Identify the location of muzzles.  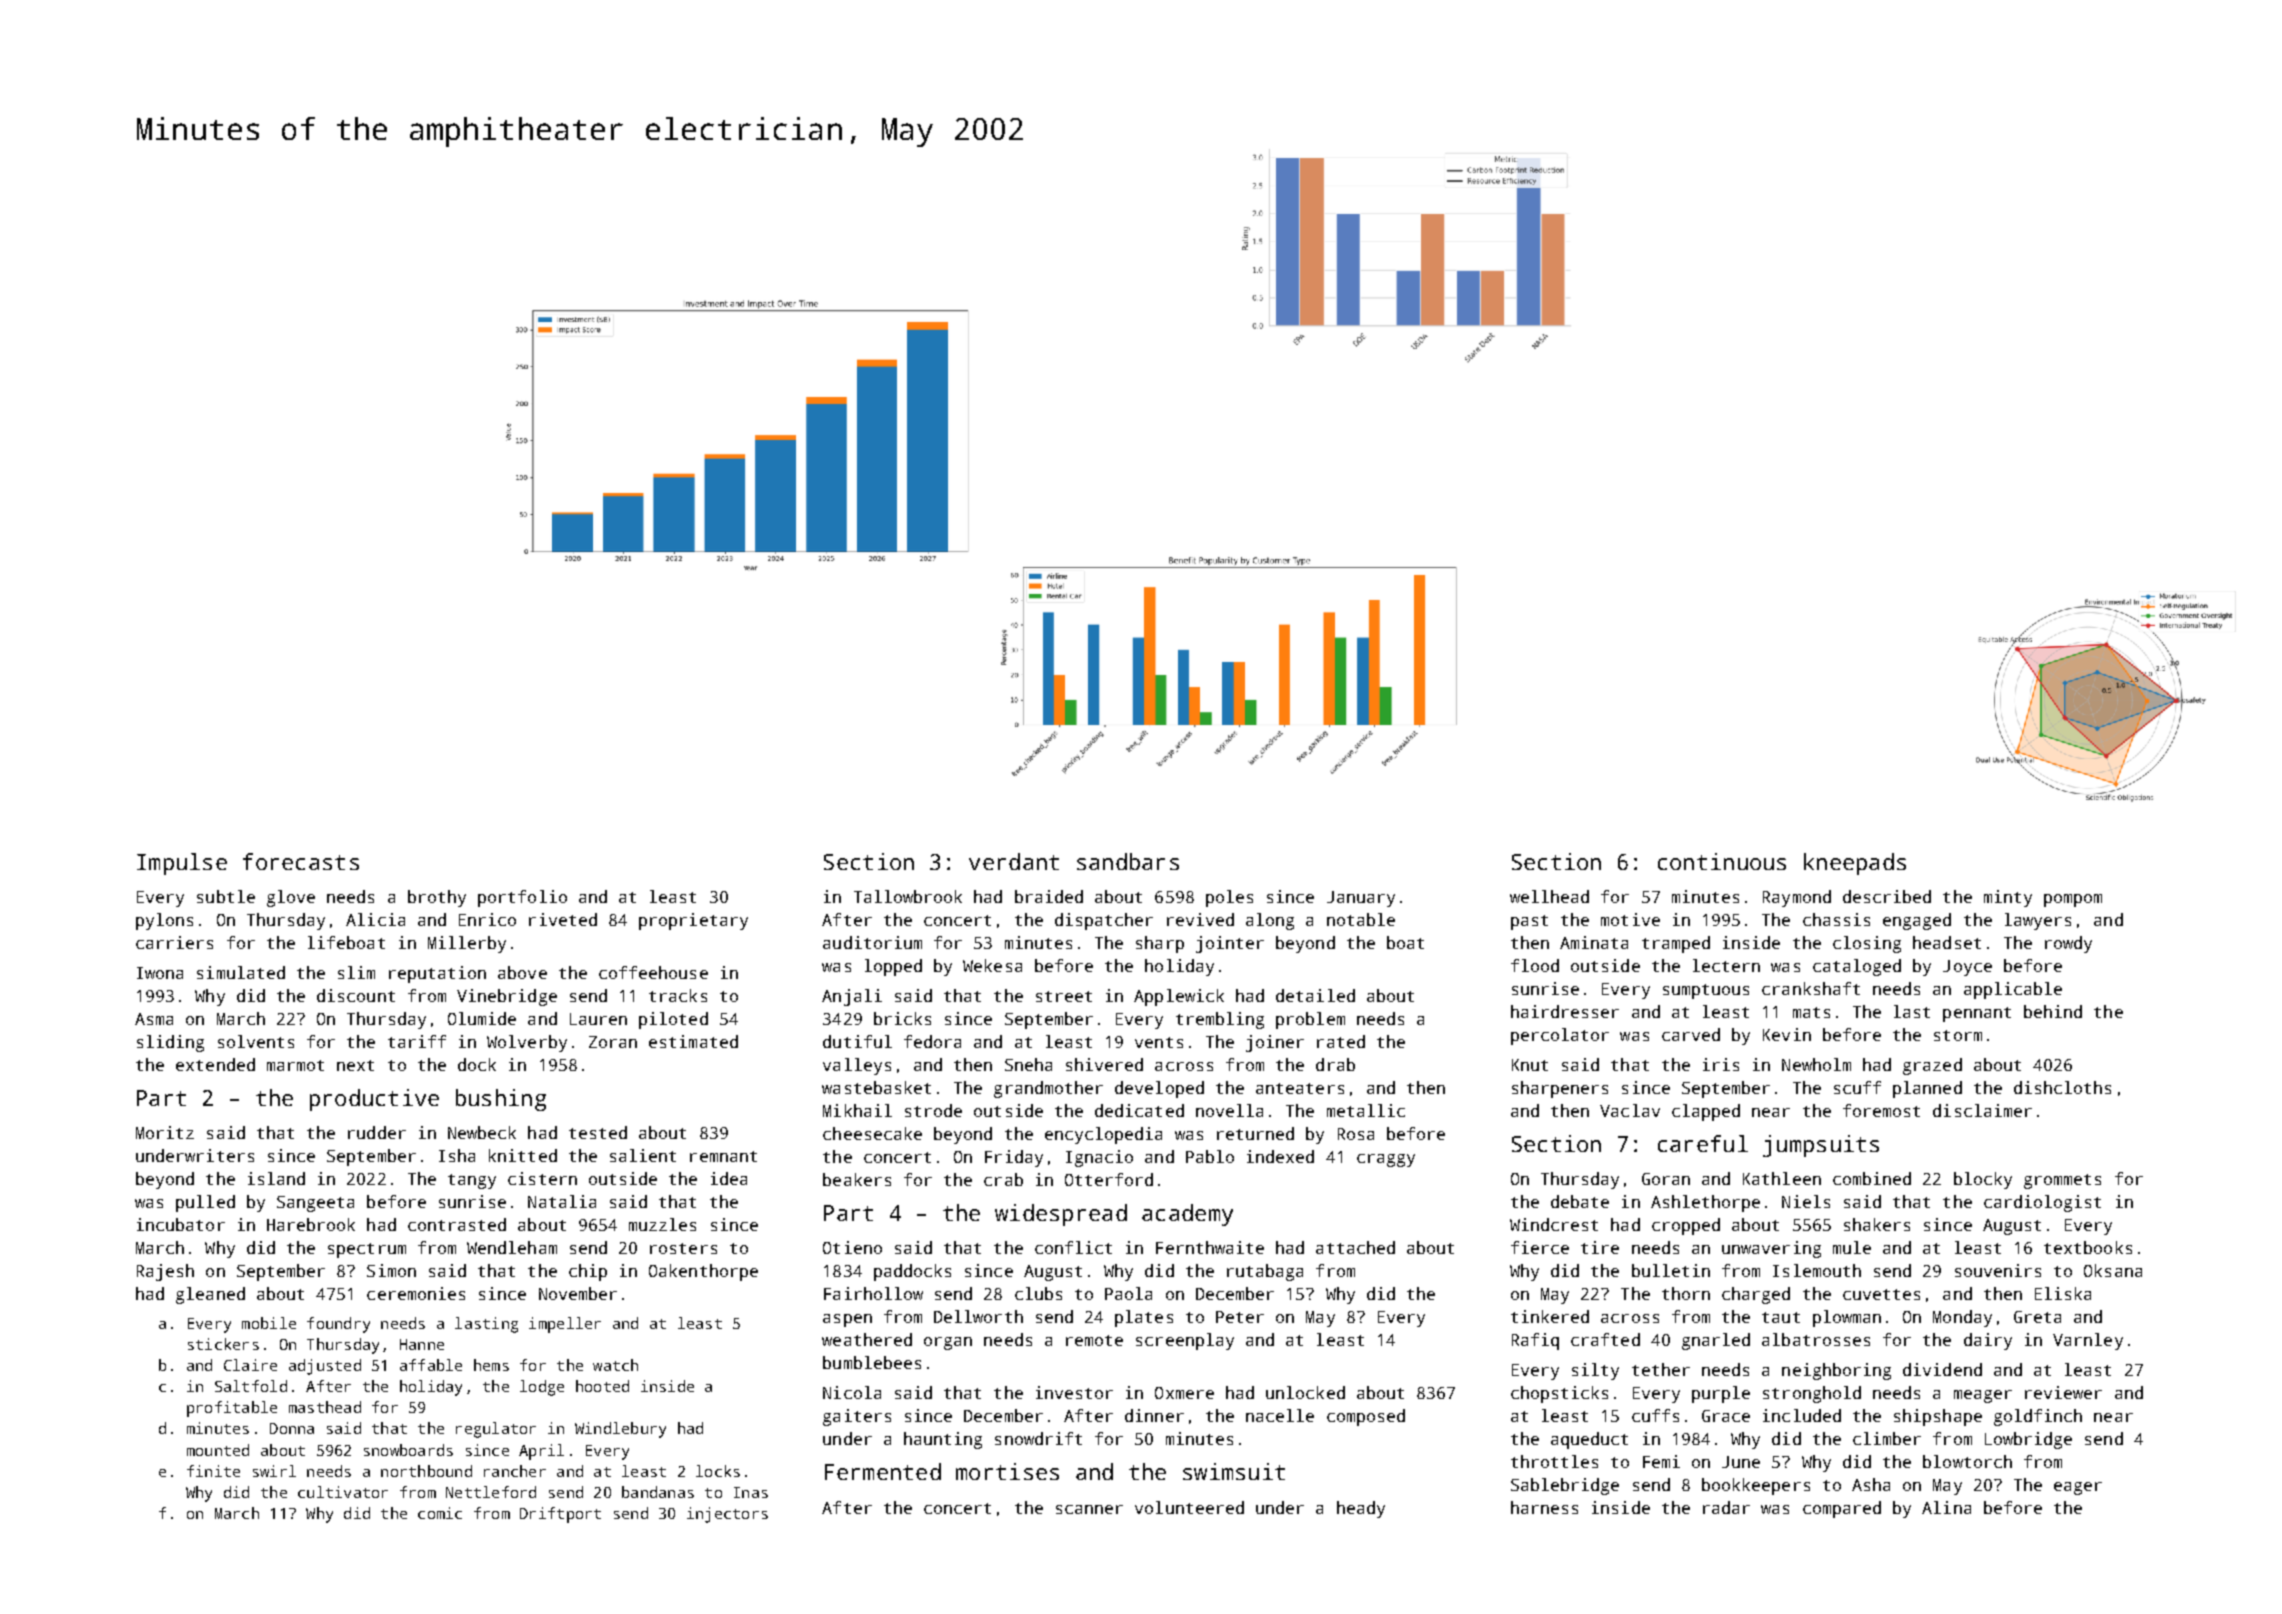
(662, 1224).
